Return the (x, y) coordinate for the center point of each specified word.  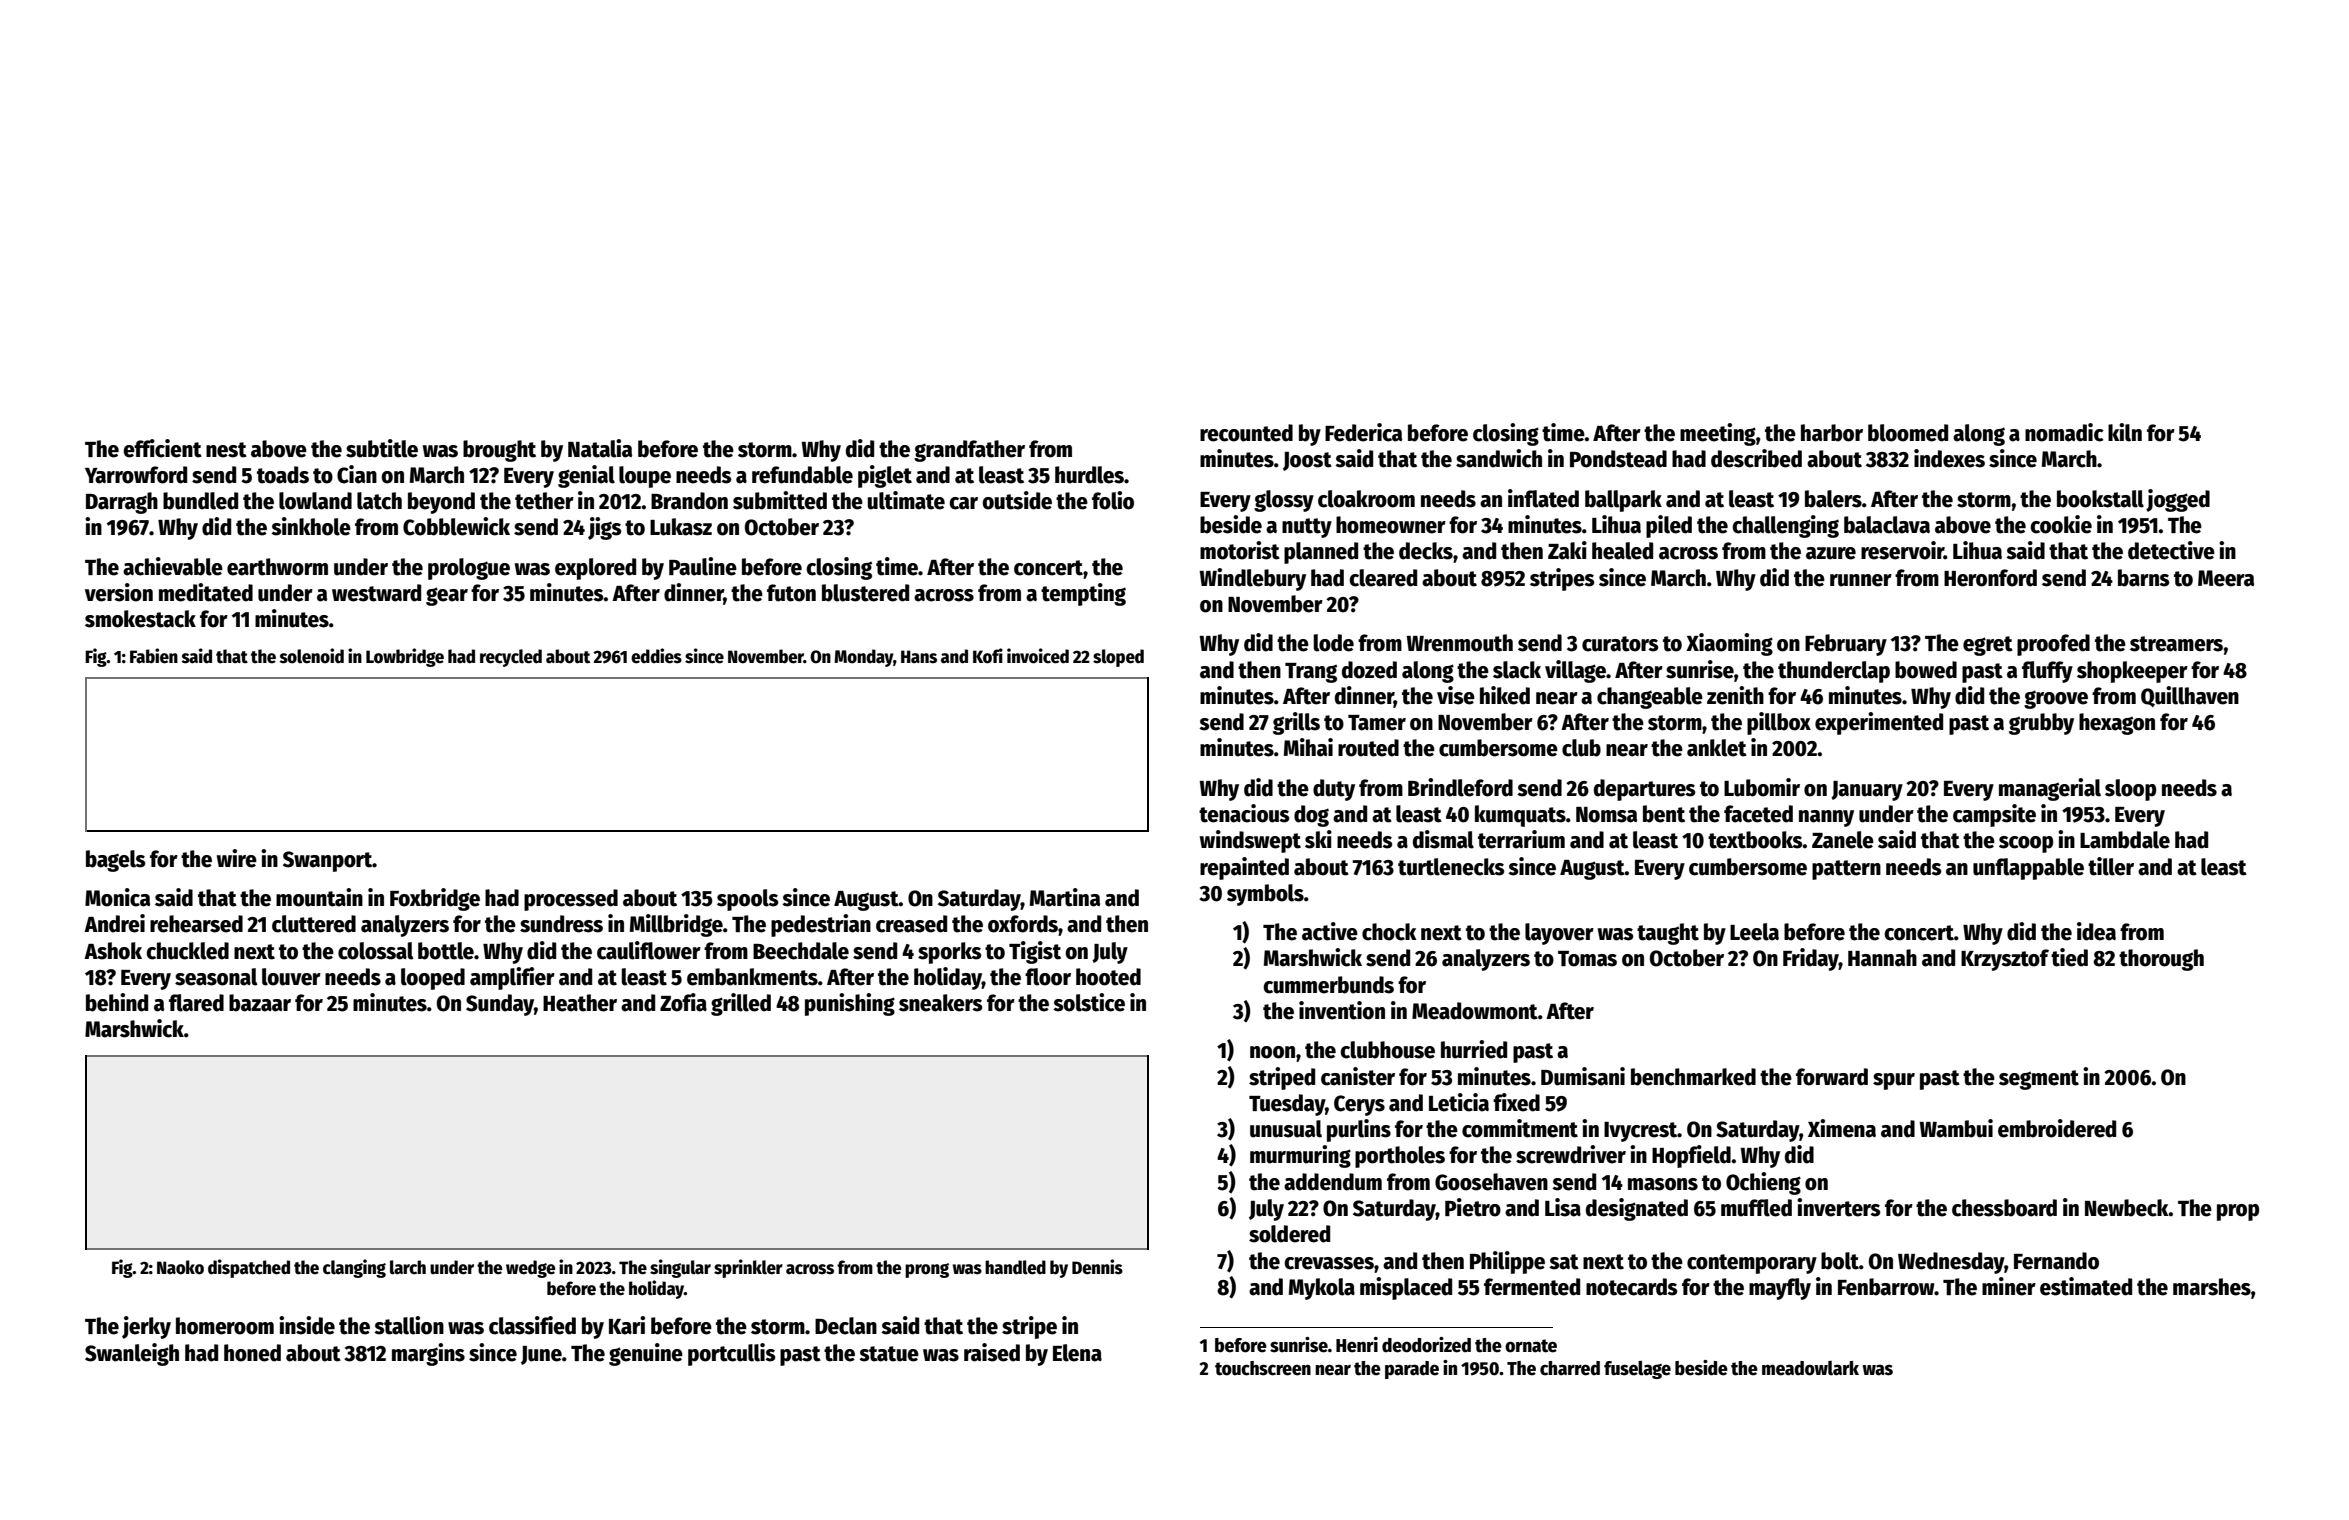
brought (499, 451)
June (541, 1355)
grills (1296, 723)
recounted (1246, 433)
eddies (656, 656)
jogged (2178, 500)
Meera (2226, 578)
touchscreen (1263, 1368)
